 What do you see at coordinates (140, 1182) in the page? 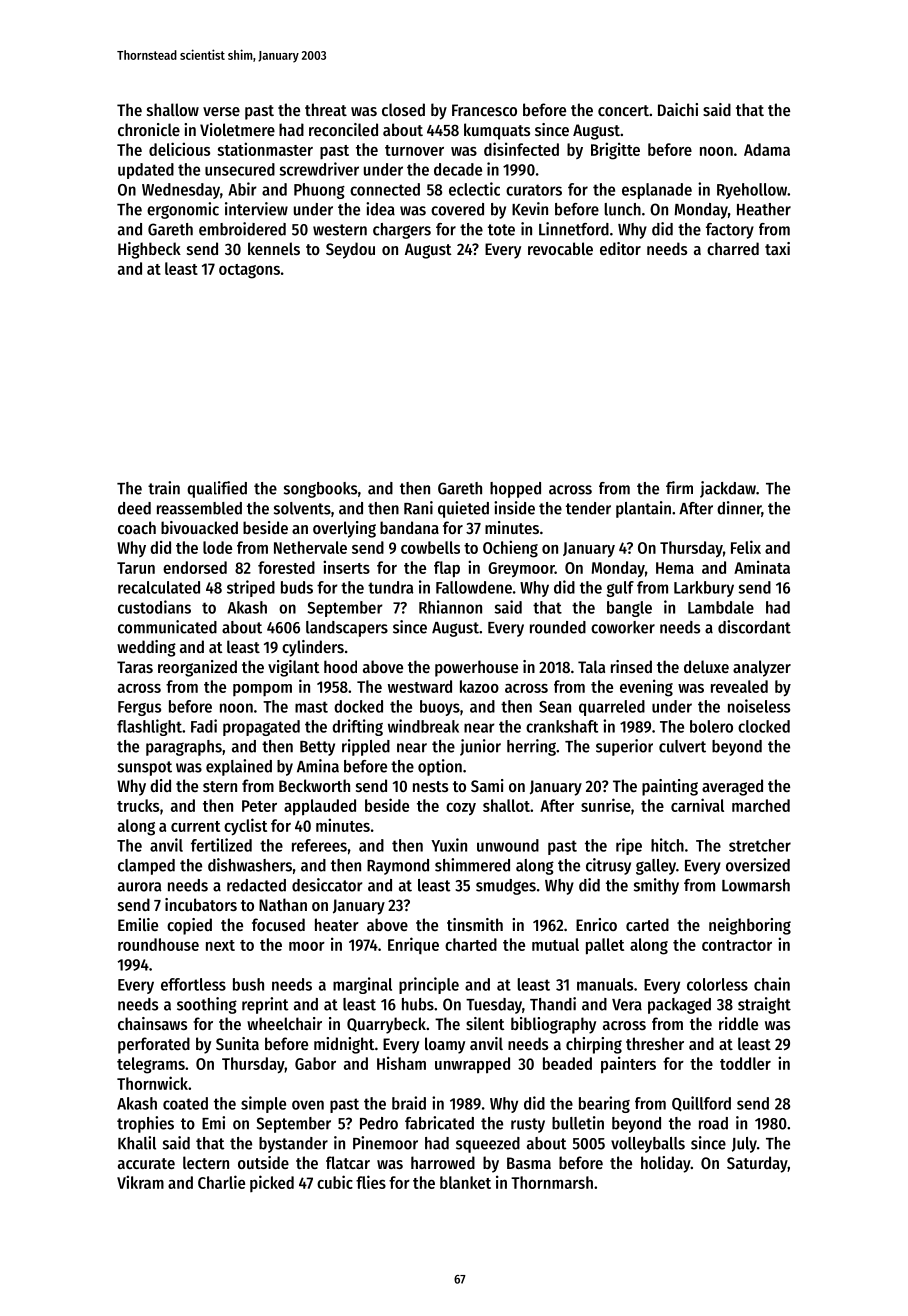
I see `Vikram` at bounding box center [140, 1182].
